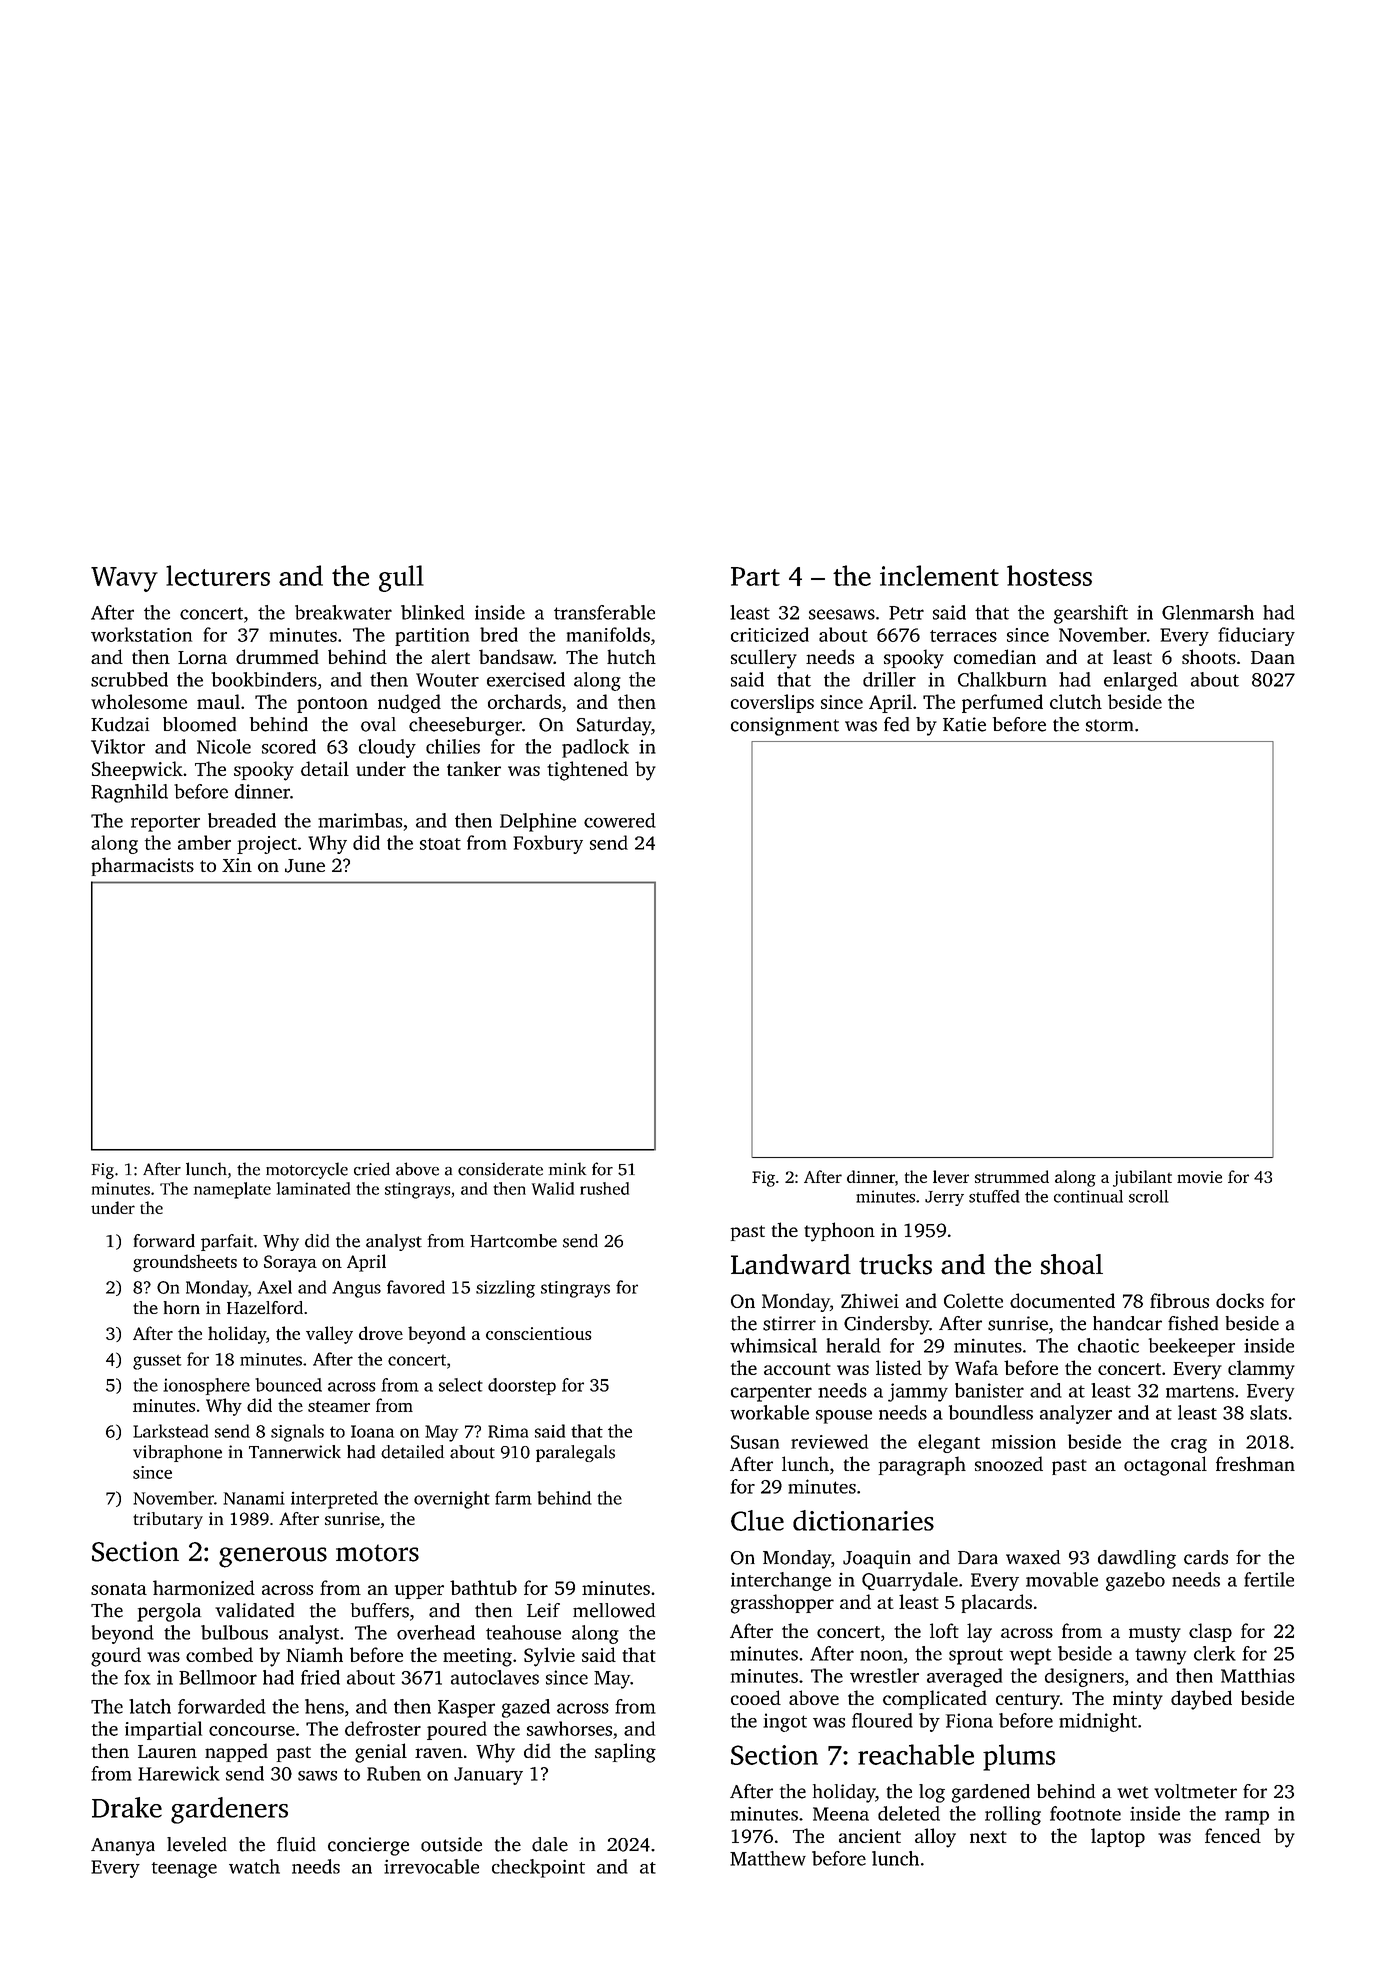  What do you see at coordinates (785, 726) in the screenshot?
I see `consignment` at bounding box center [785, 726].
